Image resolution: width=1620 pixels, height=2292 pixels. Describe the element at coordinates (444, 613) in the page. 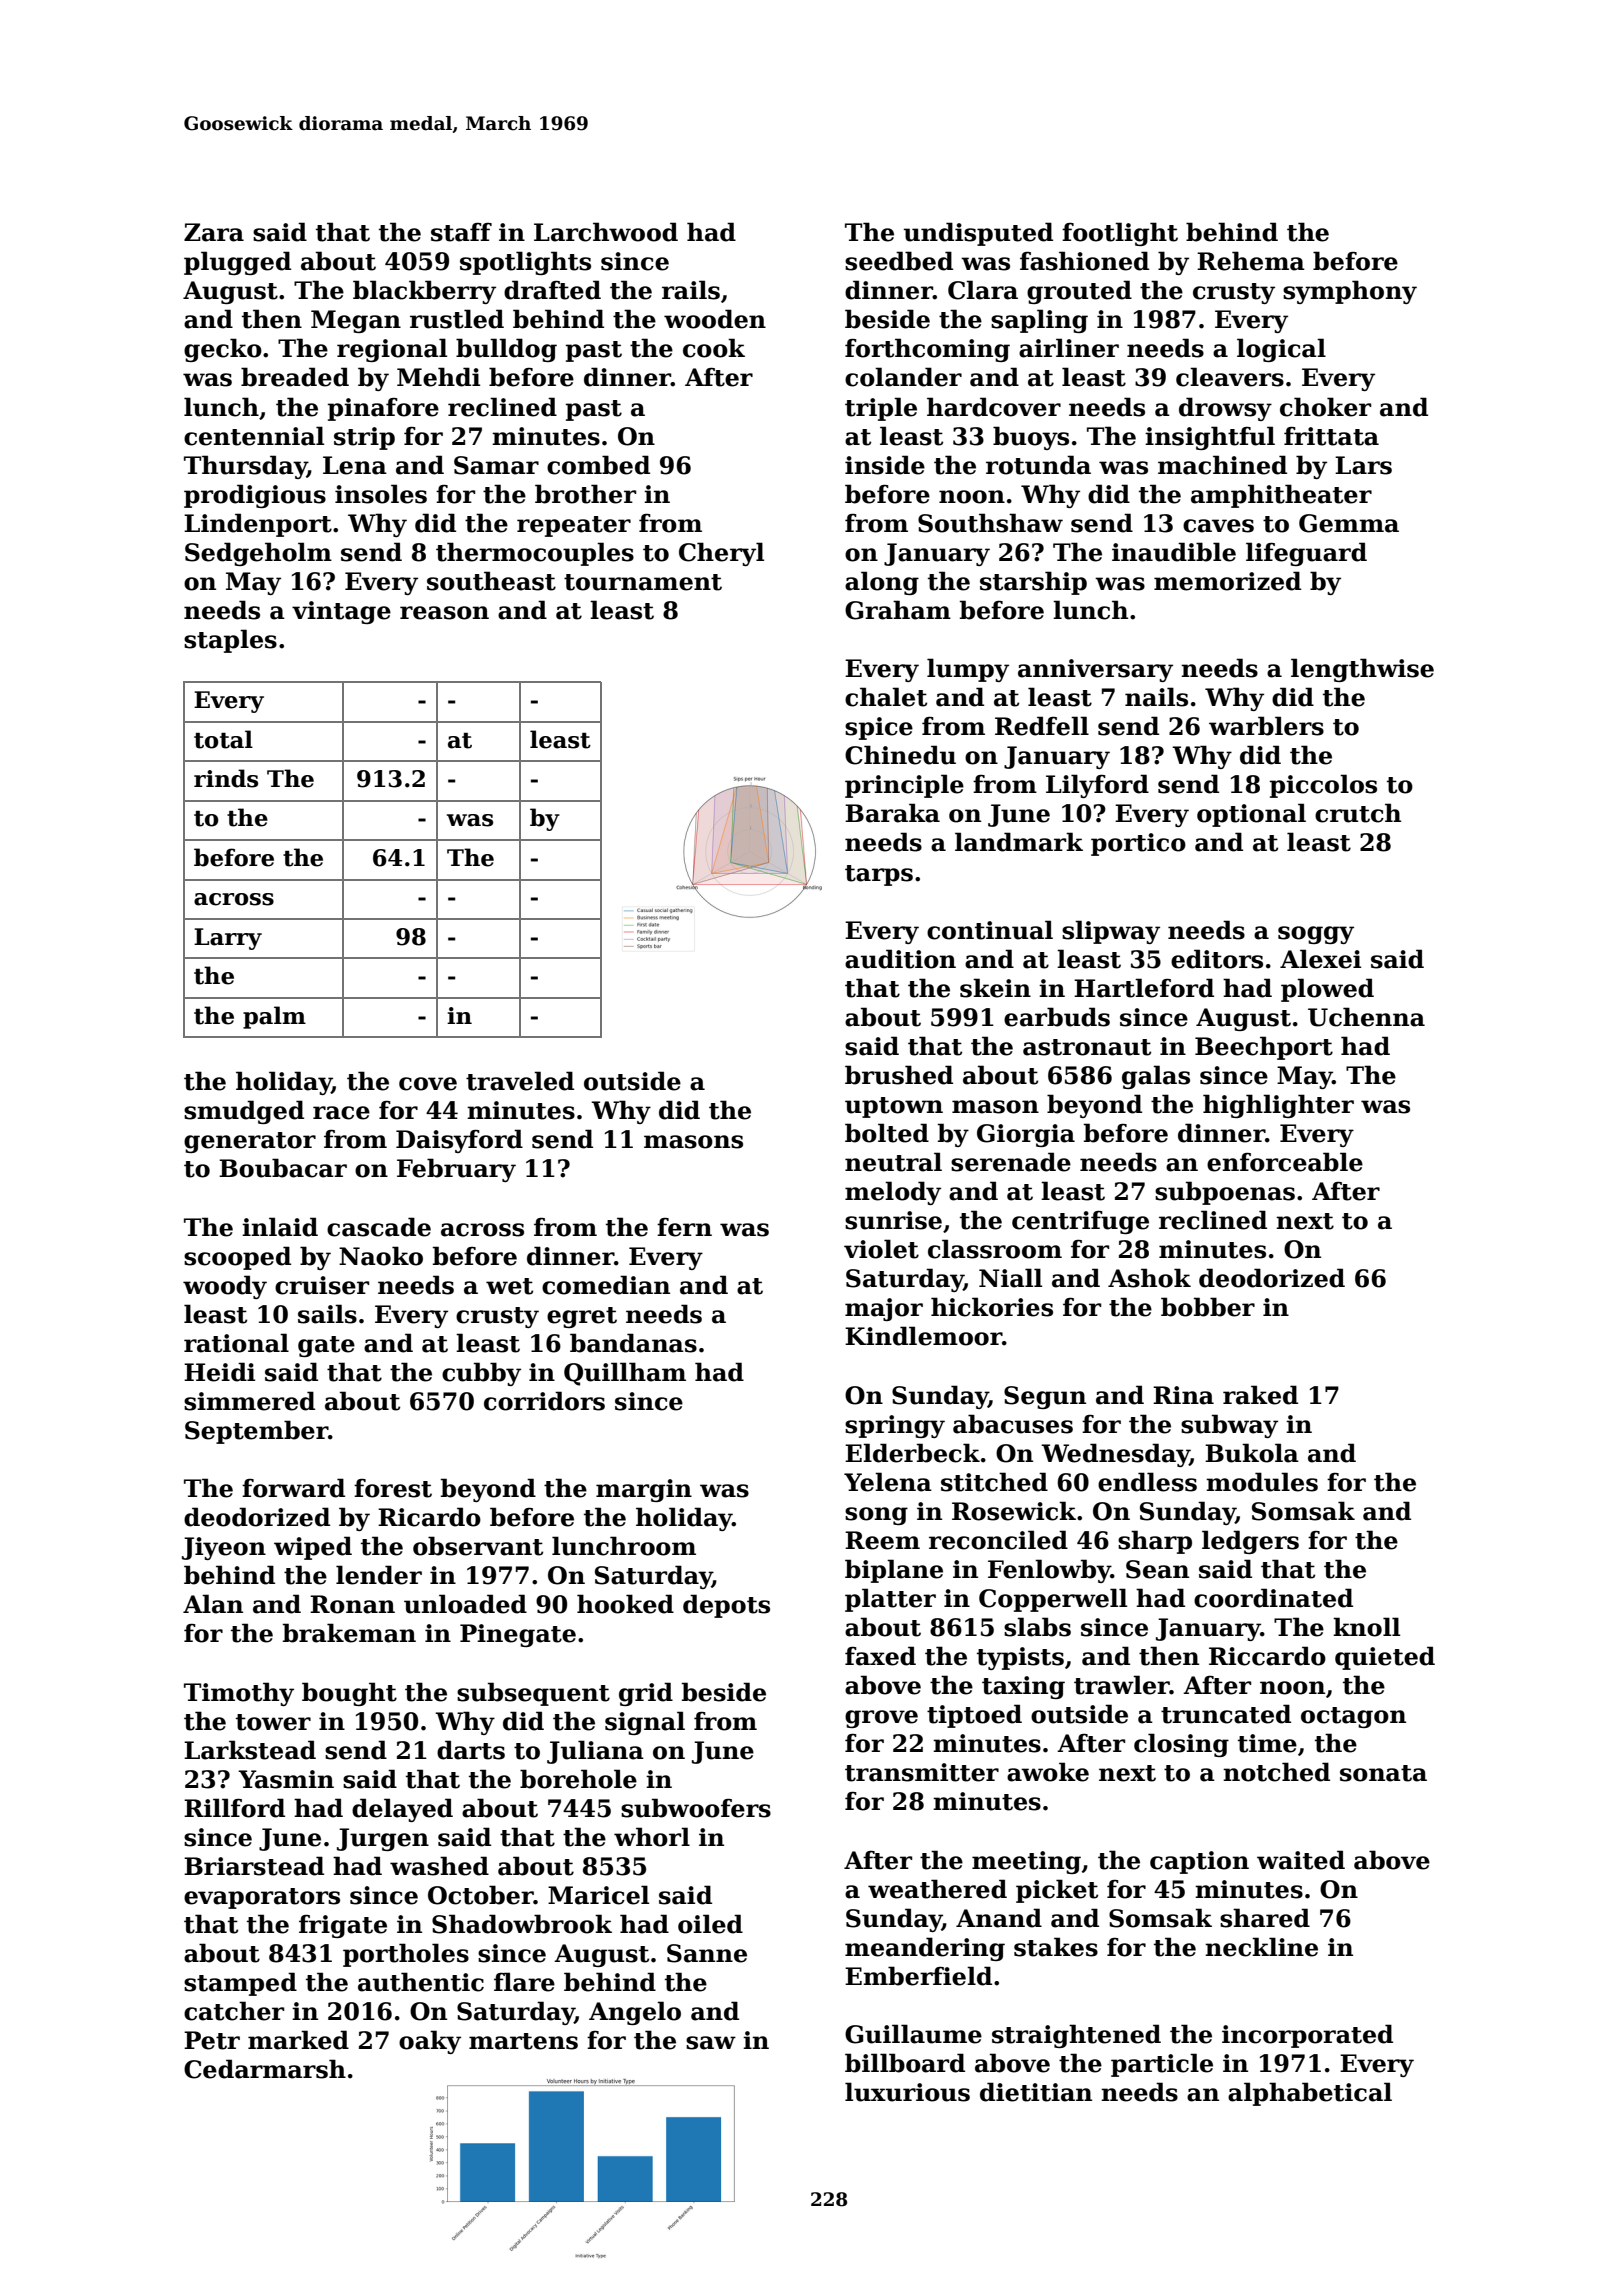

I see `reason` at that location.
